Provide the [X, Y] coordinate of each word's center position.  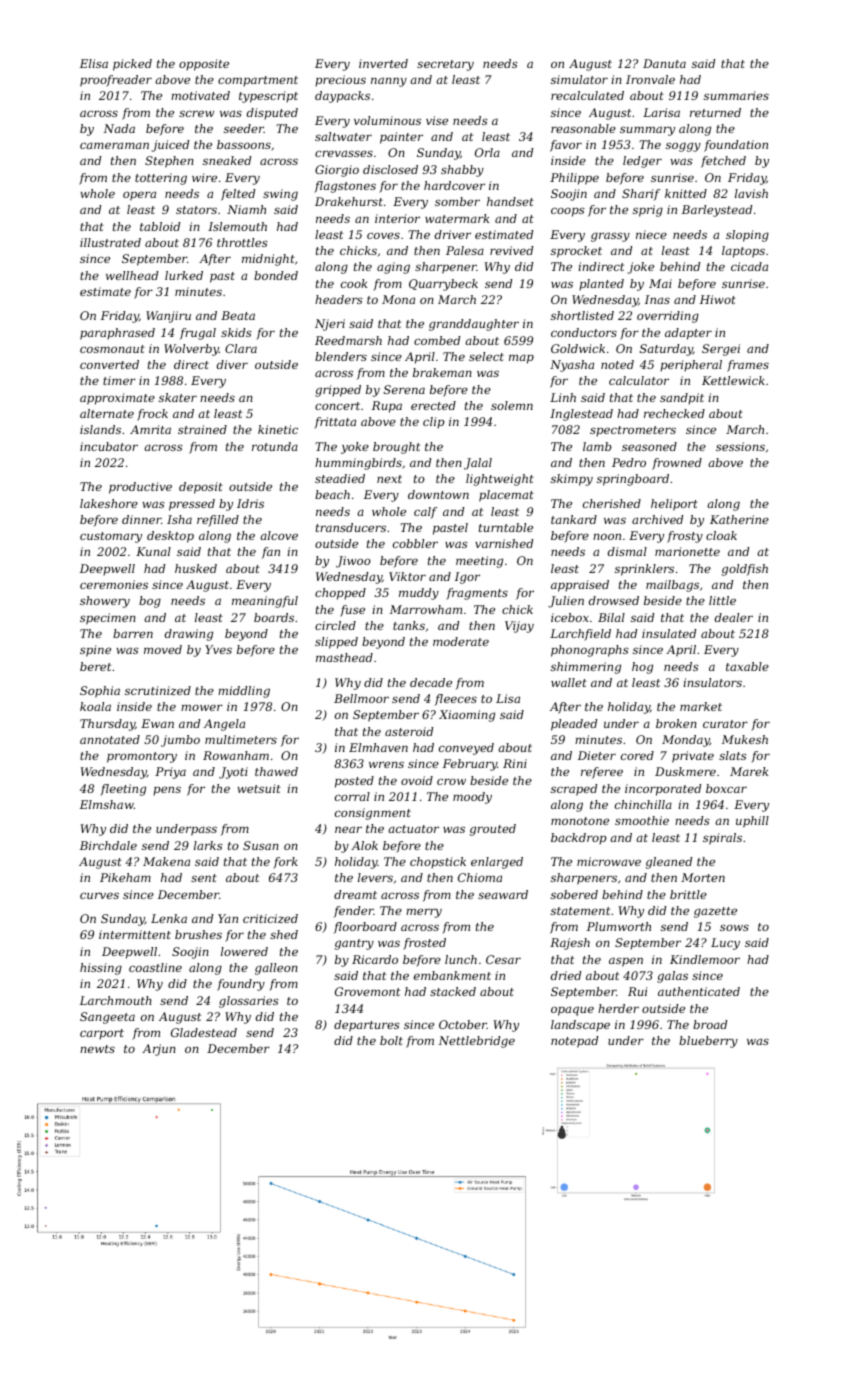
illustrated [110, 242]
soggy [683, 147]
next [389, 479]
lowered [244, 951]
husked [196, 568]
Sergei [721, 350]
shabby [462, 171]
